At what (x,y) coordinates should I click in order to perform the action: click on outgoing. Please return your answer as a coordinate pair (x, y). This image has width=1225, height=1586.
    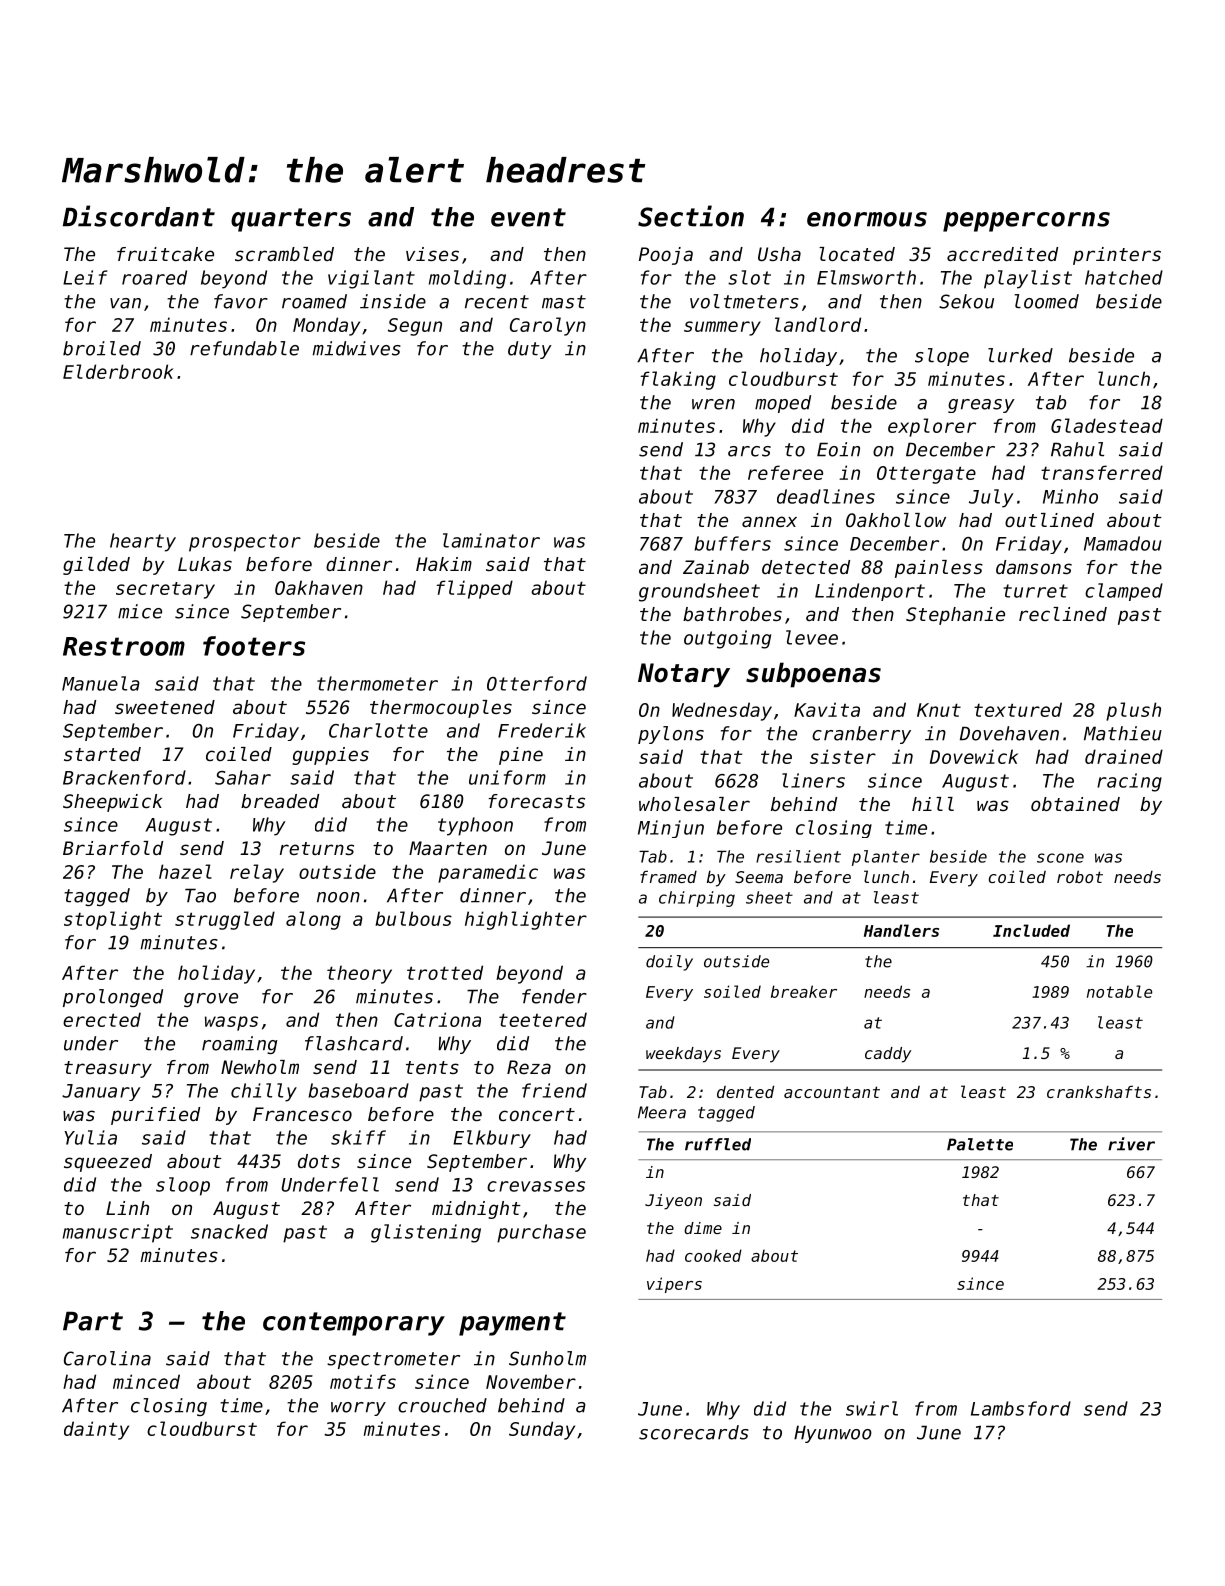
    Looking at the image, I should click on (727, 639).
